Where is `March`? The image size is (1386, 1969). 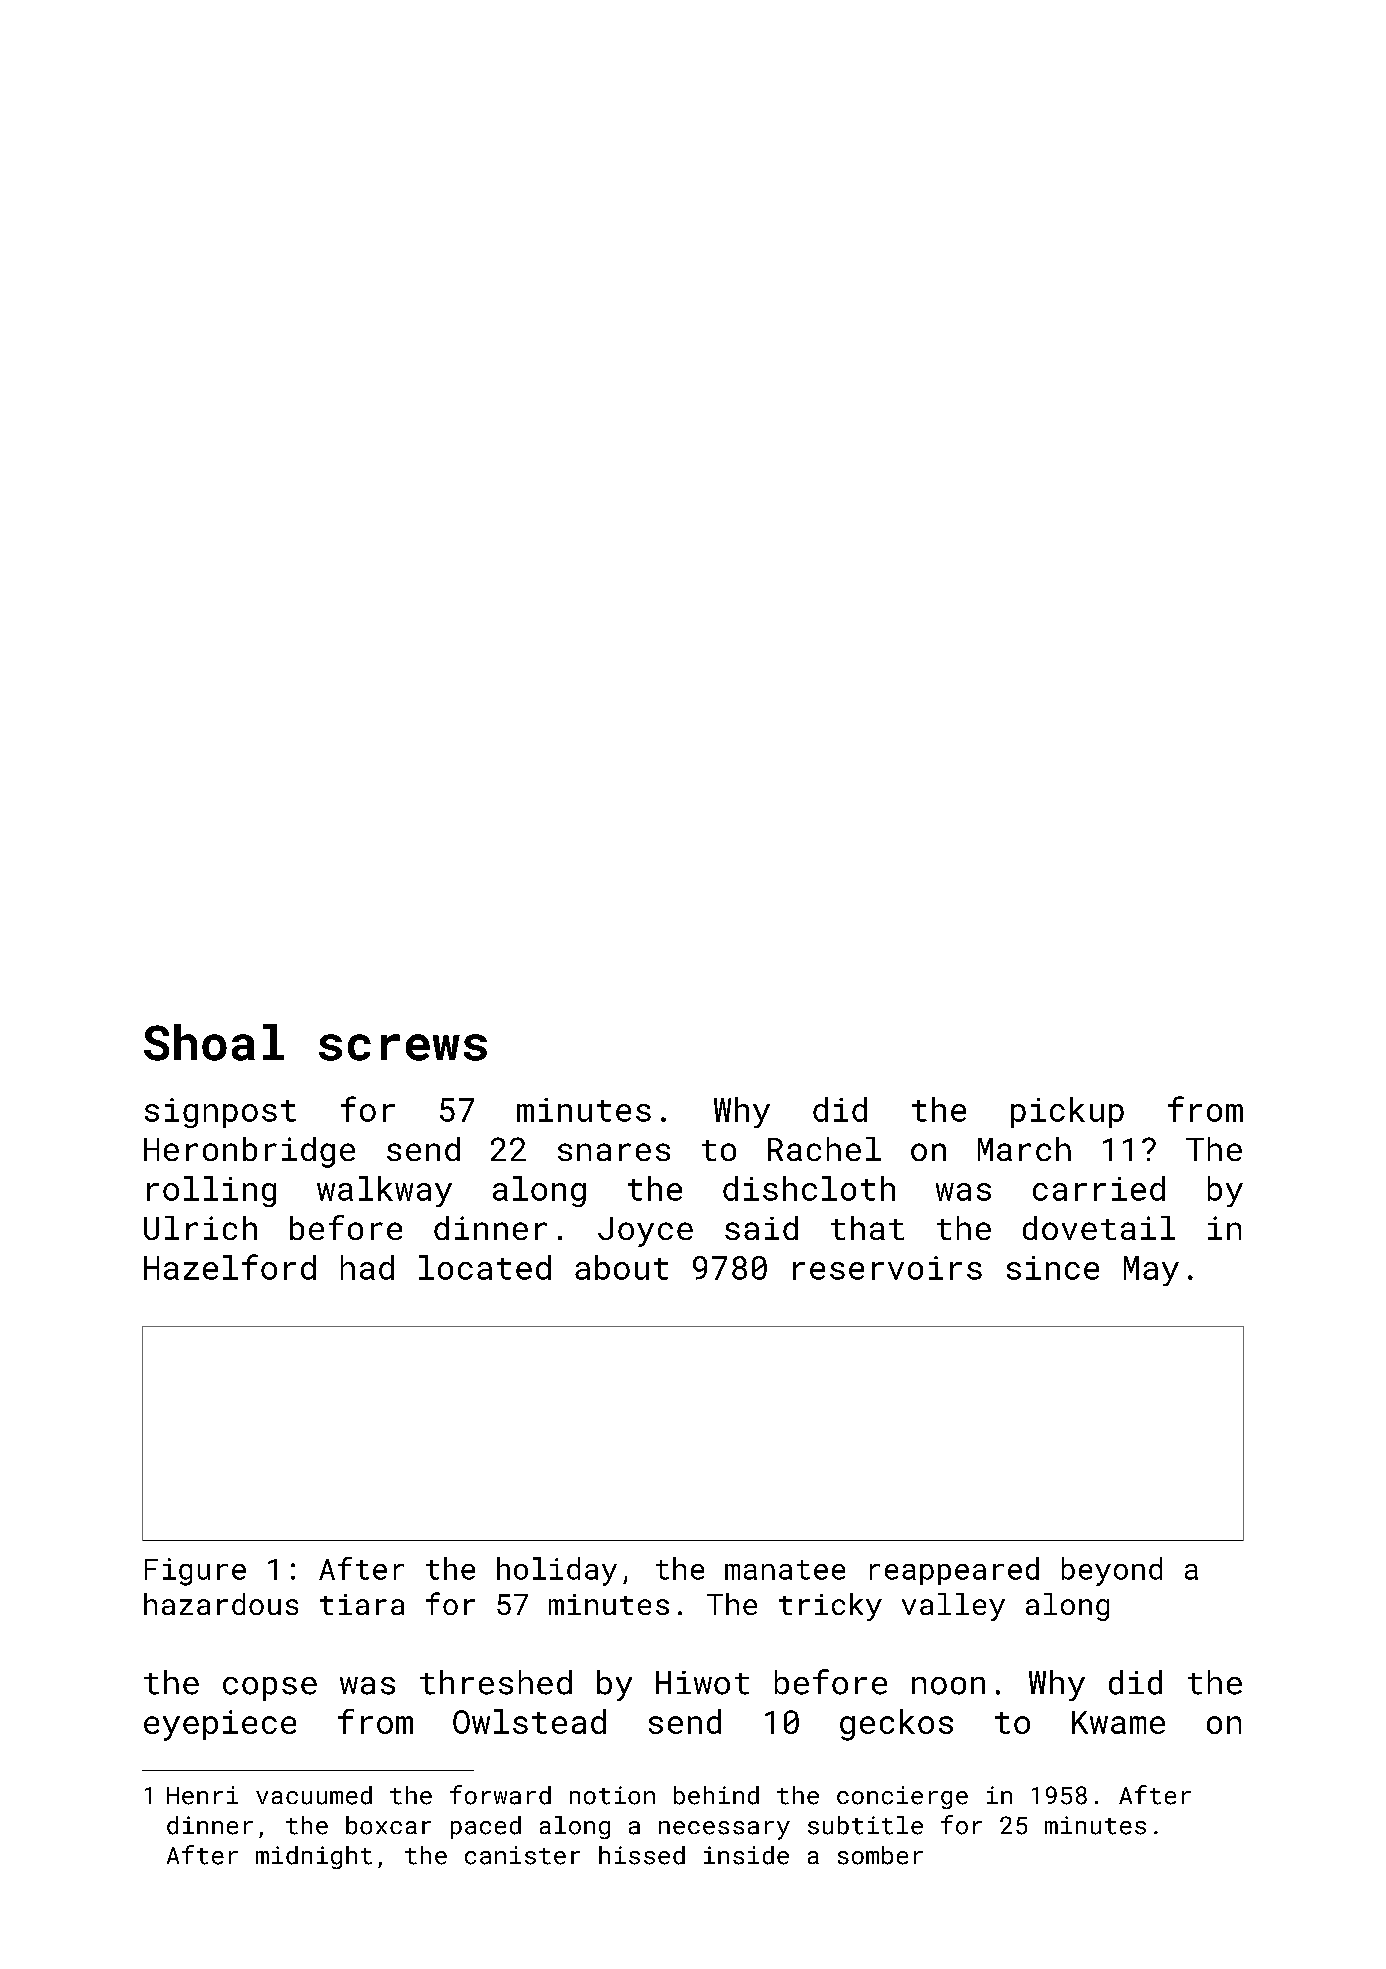 March is located at coordinates (1024, 1149).
